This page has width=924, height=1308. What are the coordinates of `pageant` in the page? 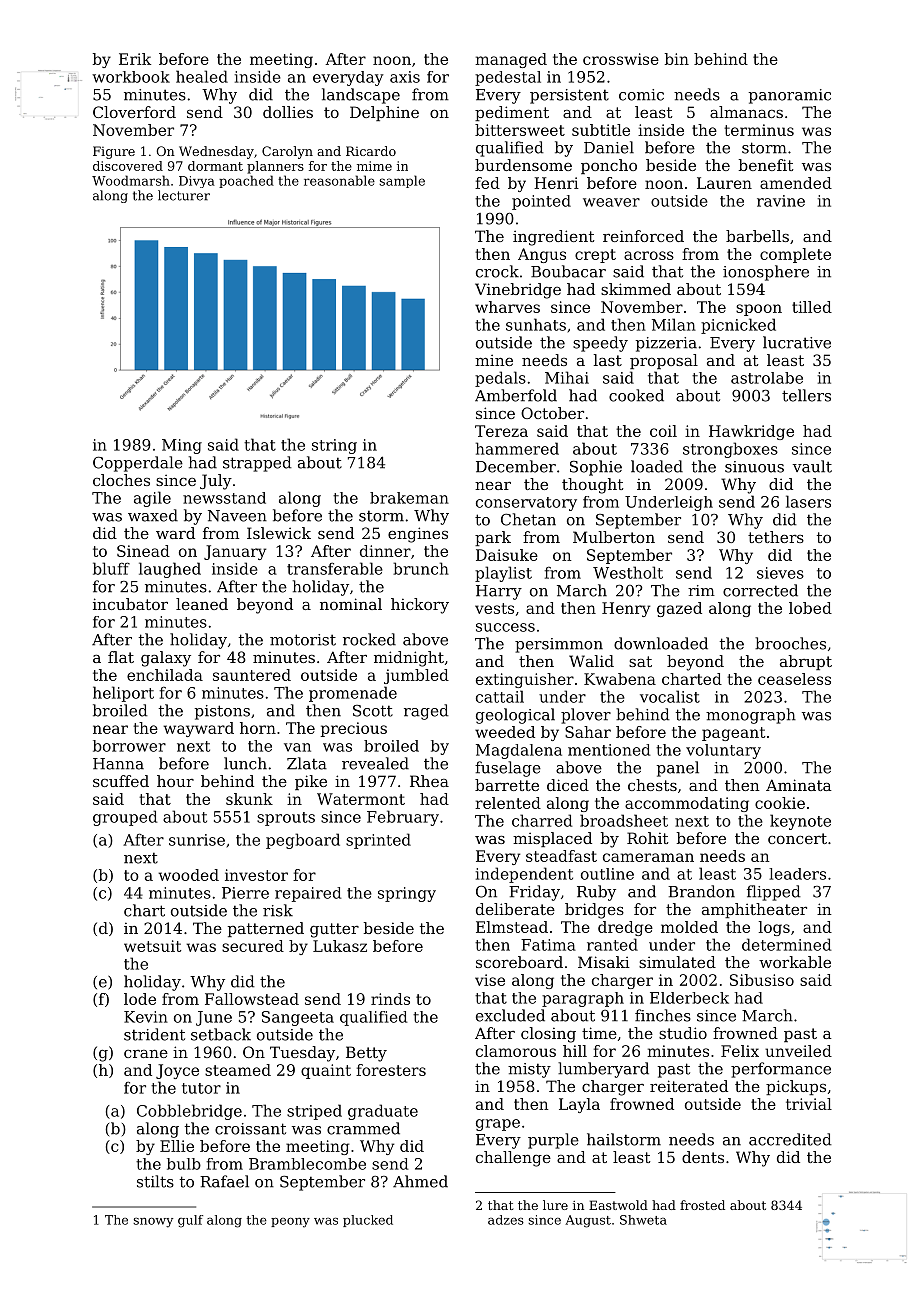 It's located at (733, 734).
